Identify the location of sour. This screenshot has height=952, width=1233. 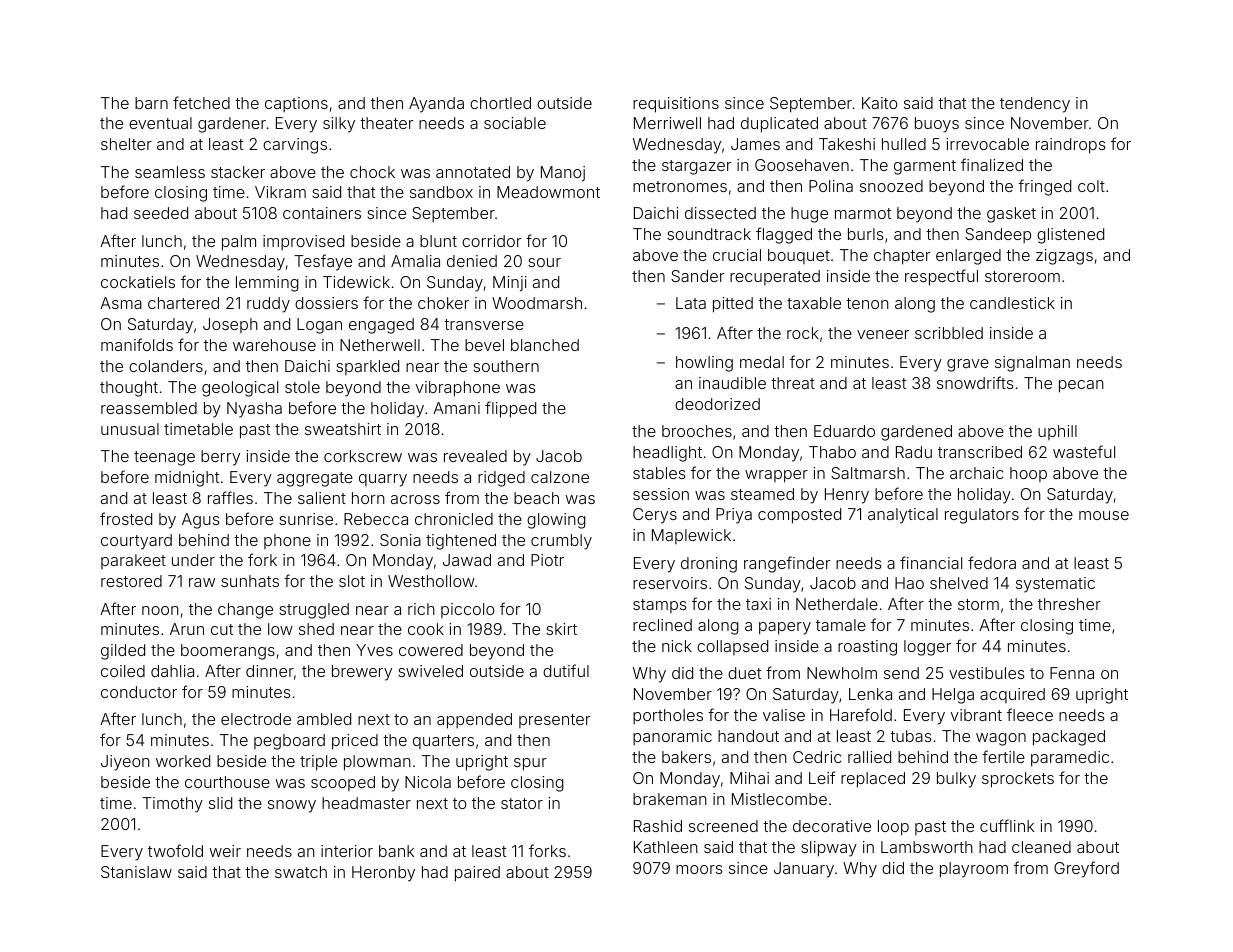
(544, 262).
